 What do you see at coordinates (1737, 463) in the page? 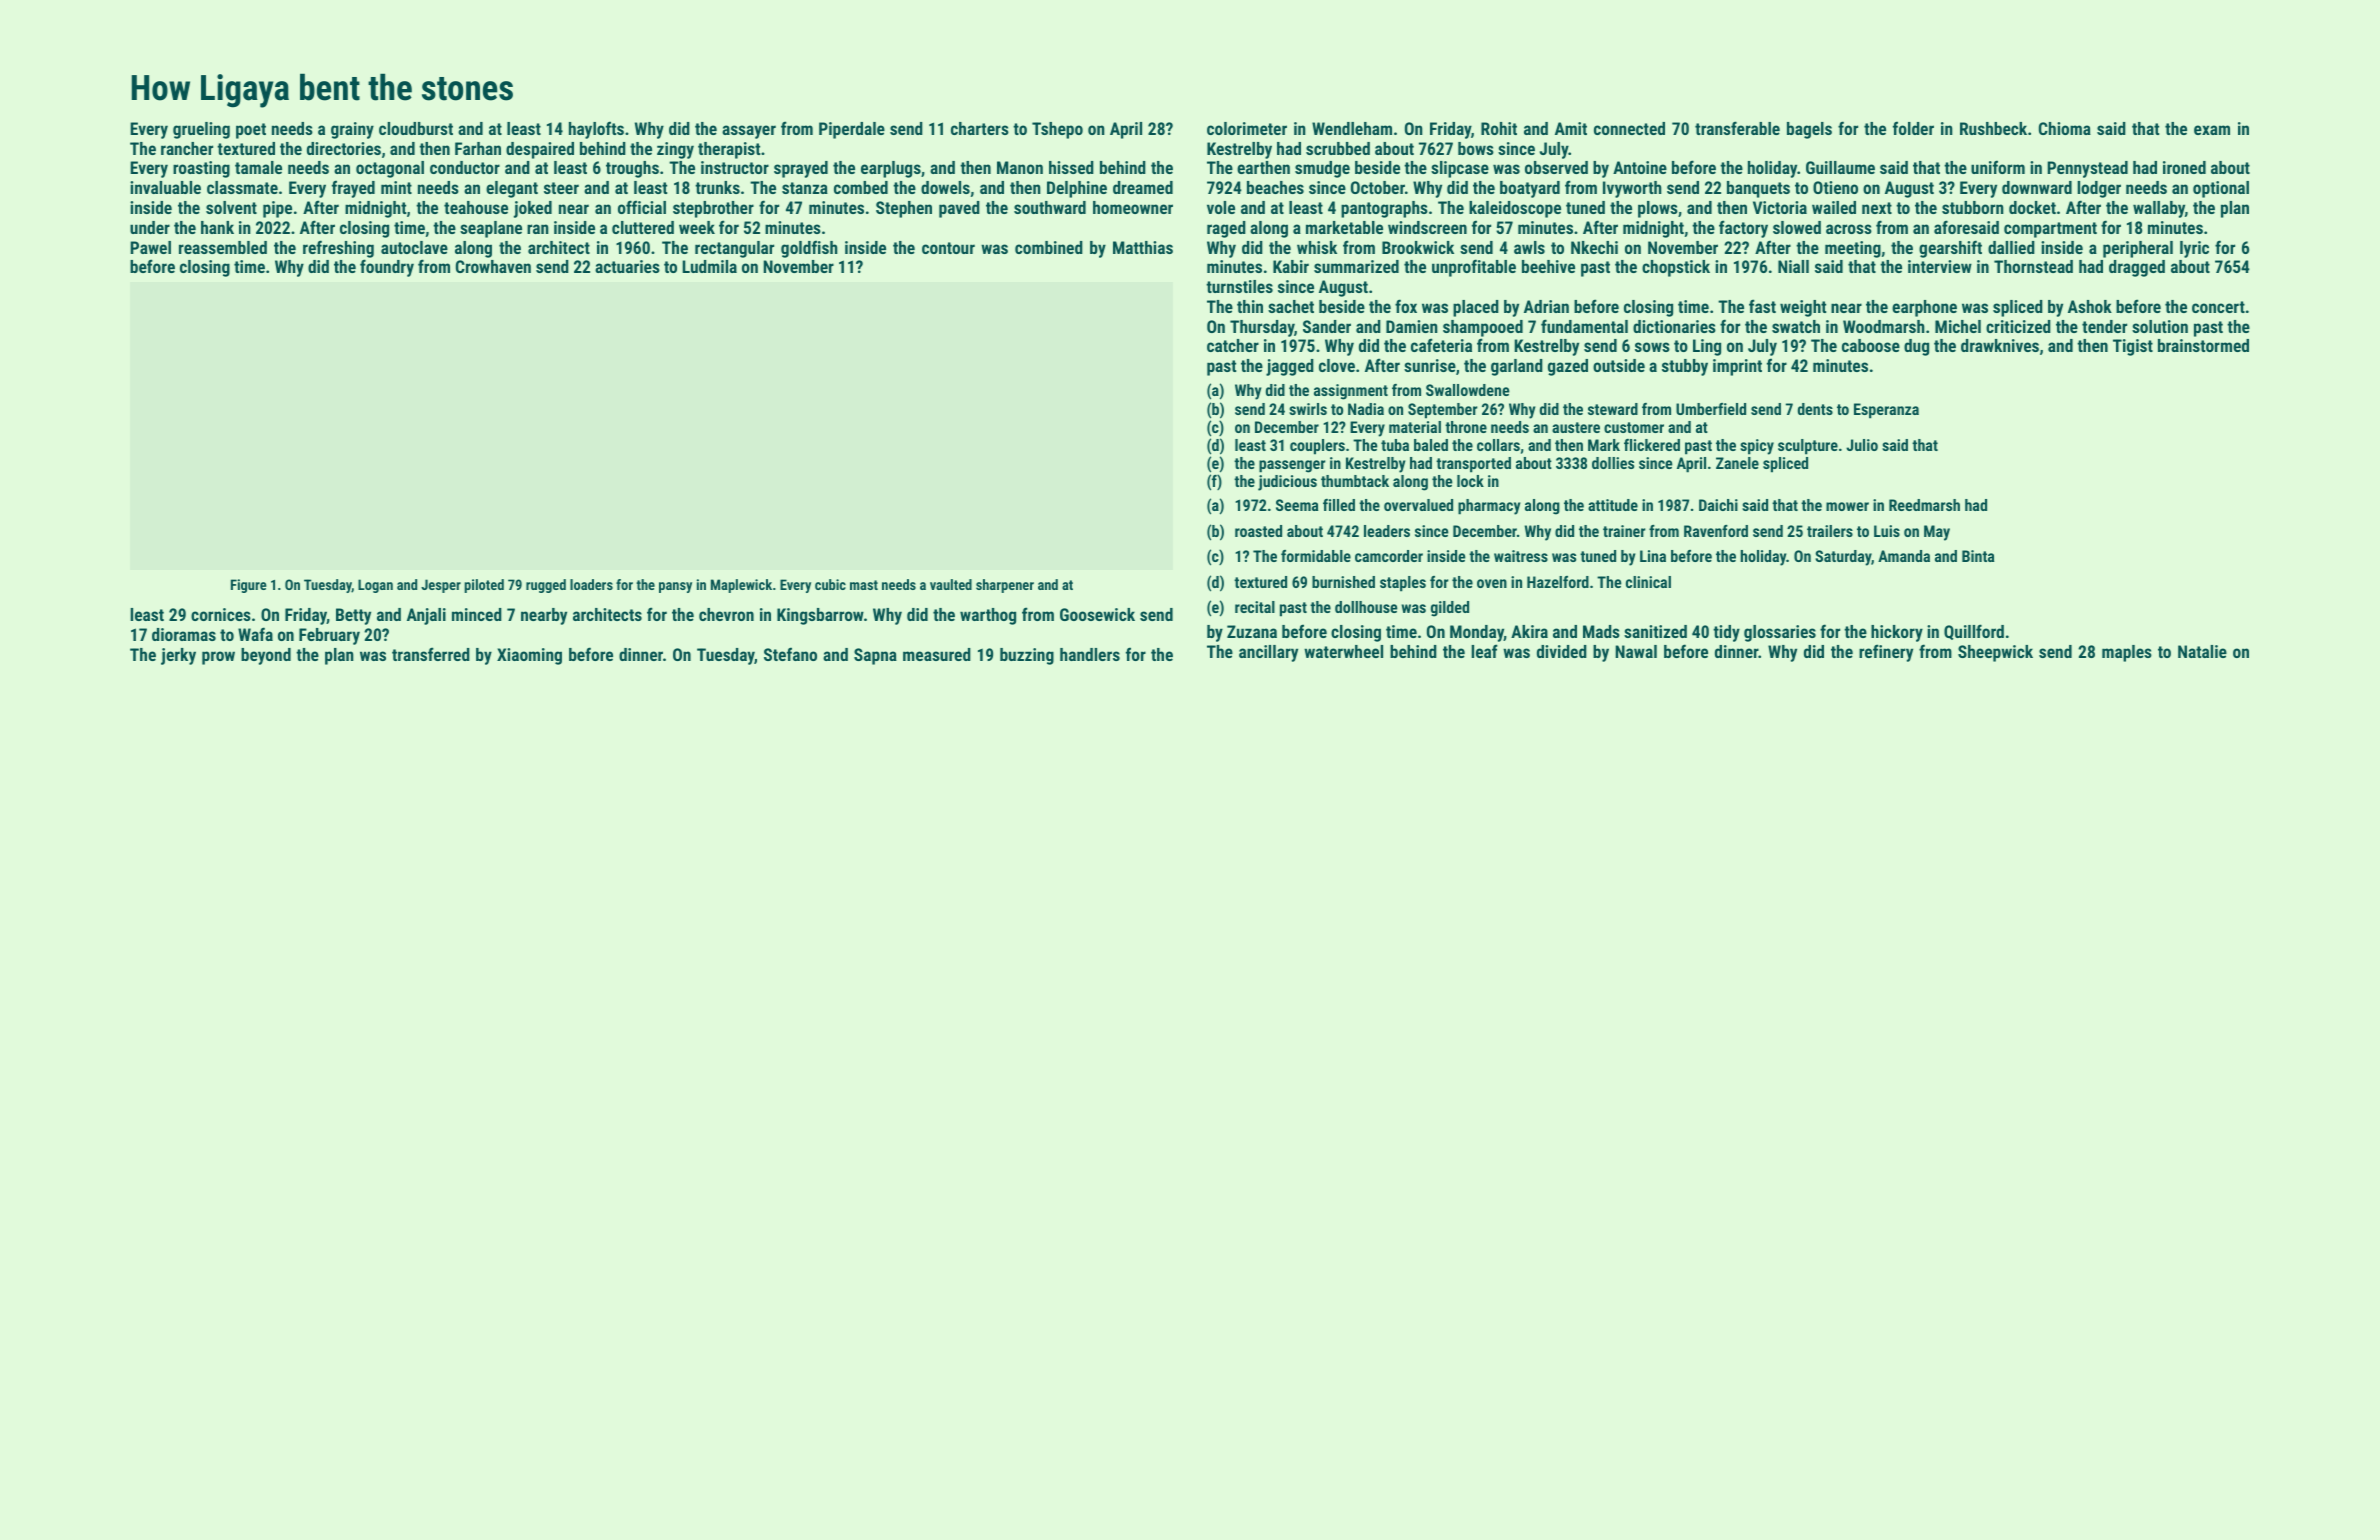
I see `Zanele` at bounding box center [1737, 463].
